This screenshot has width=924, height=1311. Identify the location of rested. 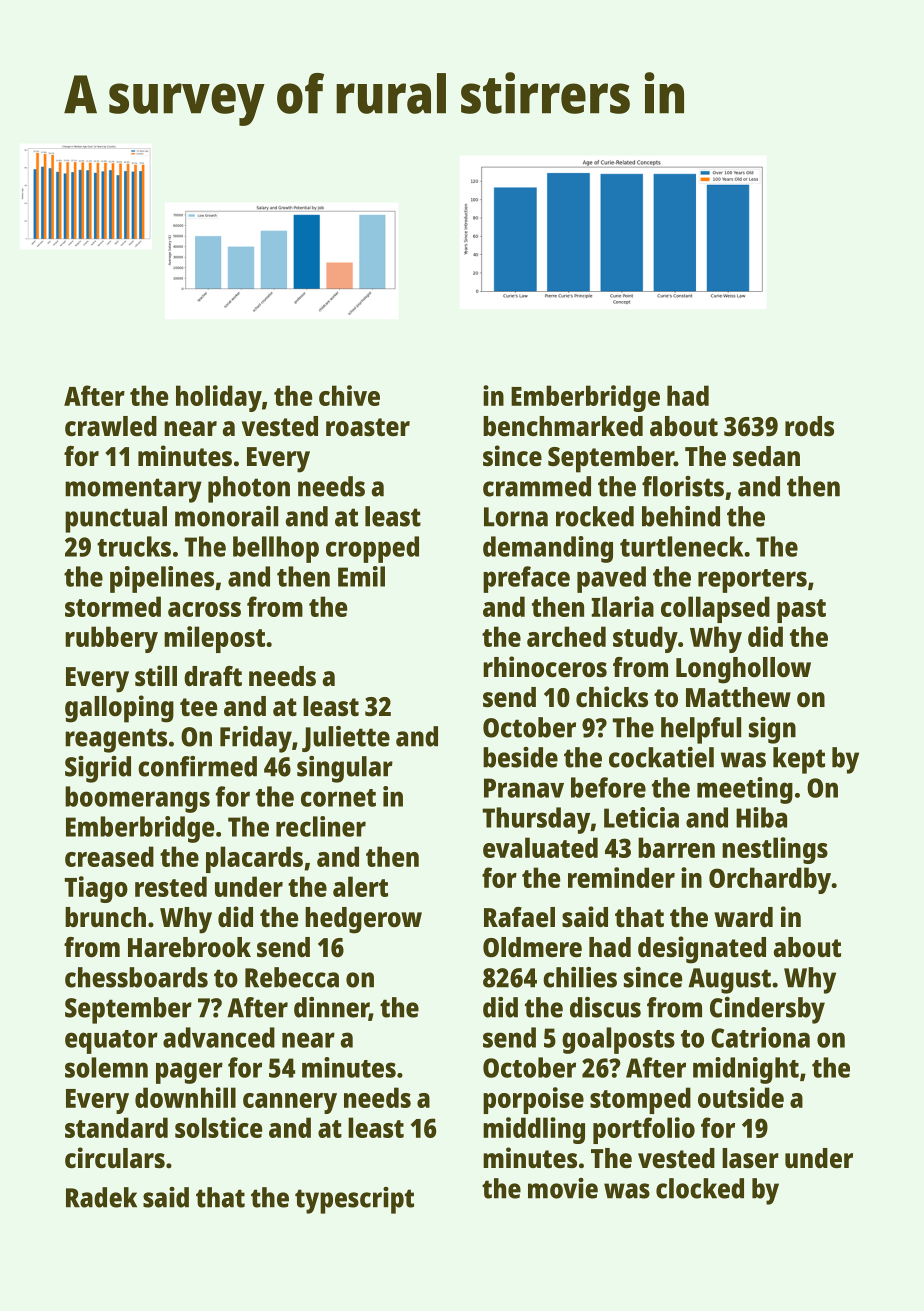
(171, 886).
